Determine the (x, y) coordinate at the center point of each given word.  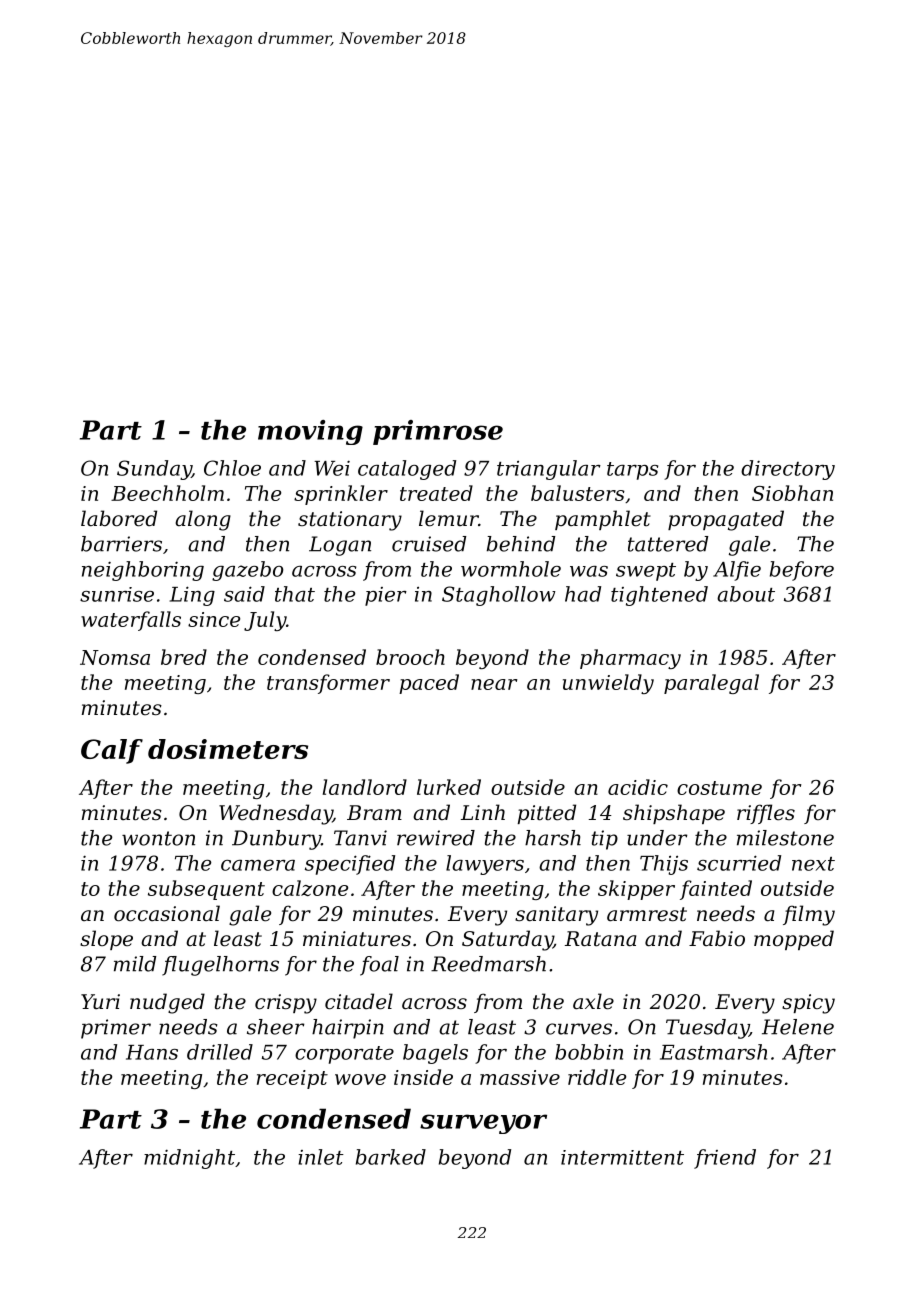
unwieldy (608, 684)
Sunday (154, 470)
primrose (438, 432)
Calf (112, 751)
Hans (152, 1052)
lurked (449, 787)
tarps (632, 471)
